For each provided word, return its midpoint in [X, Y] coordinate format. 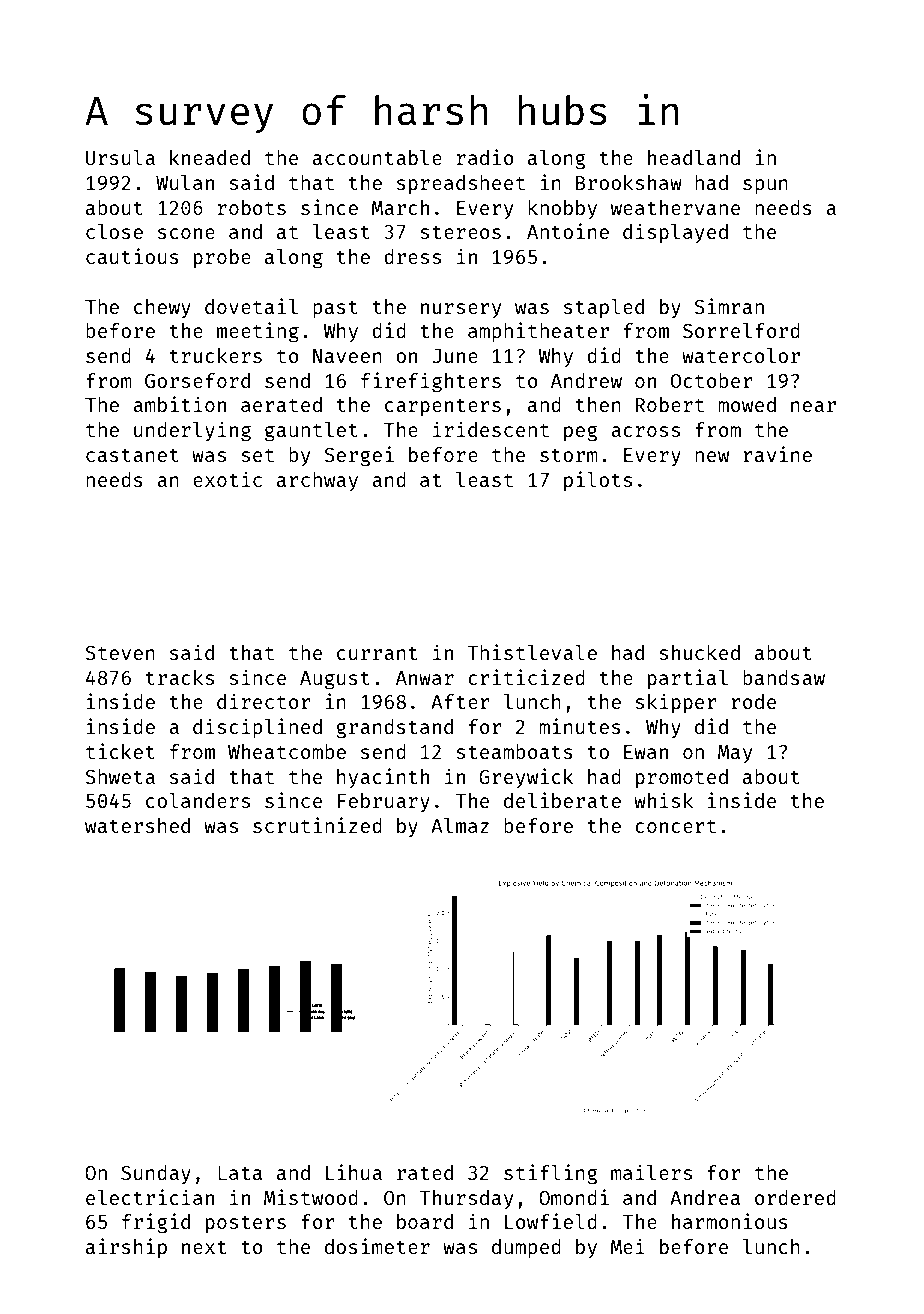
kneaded [210, 157]
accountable [377, 157]
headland [694, 157]
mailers [651, 1172]
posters [246, 1224]
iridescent [491, 429]
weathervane [675, 207]
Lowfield [551, 1221]
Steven [120, 653]
